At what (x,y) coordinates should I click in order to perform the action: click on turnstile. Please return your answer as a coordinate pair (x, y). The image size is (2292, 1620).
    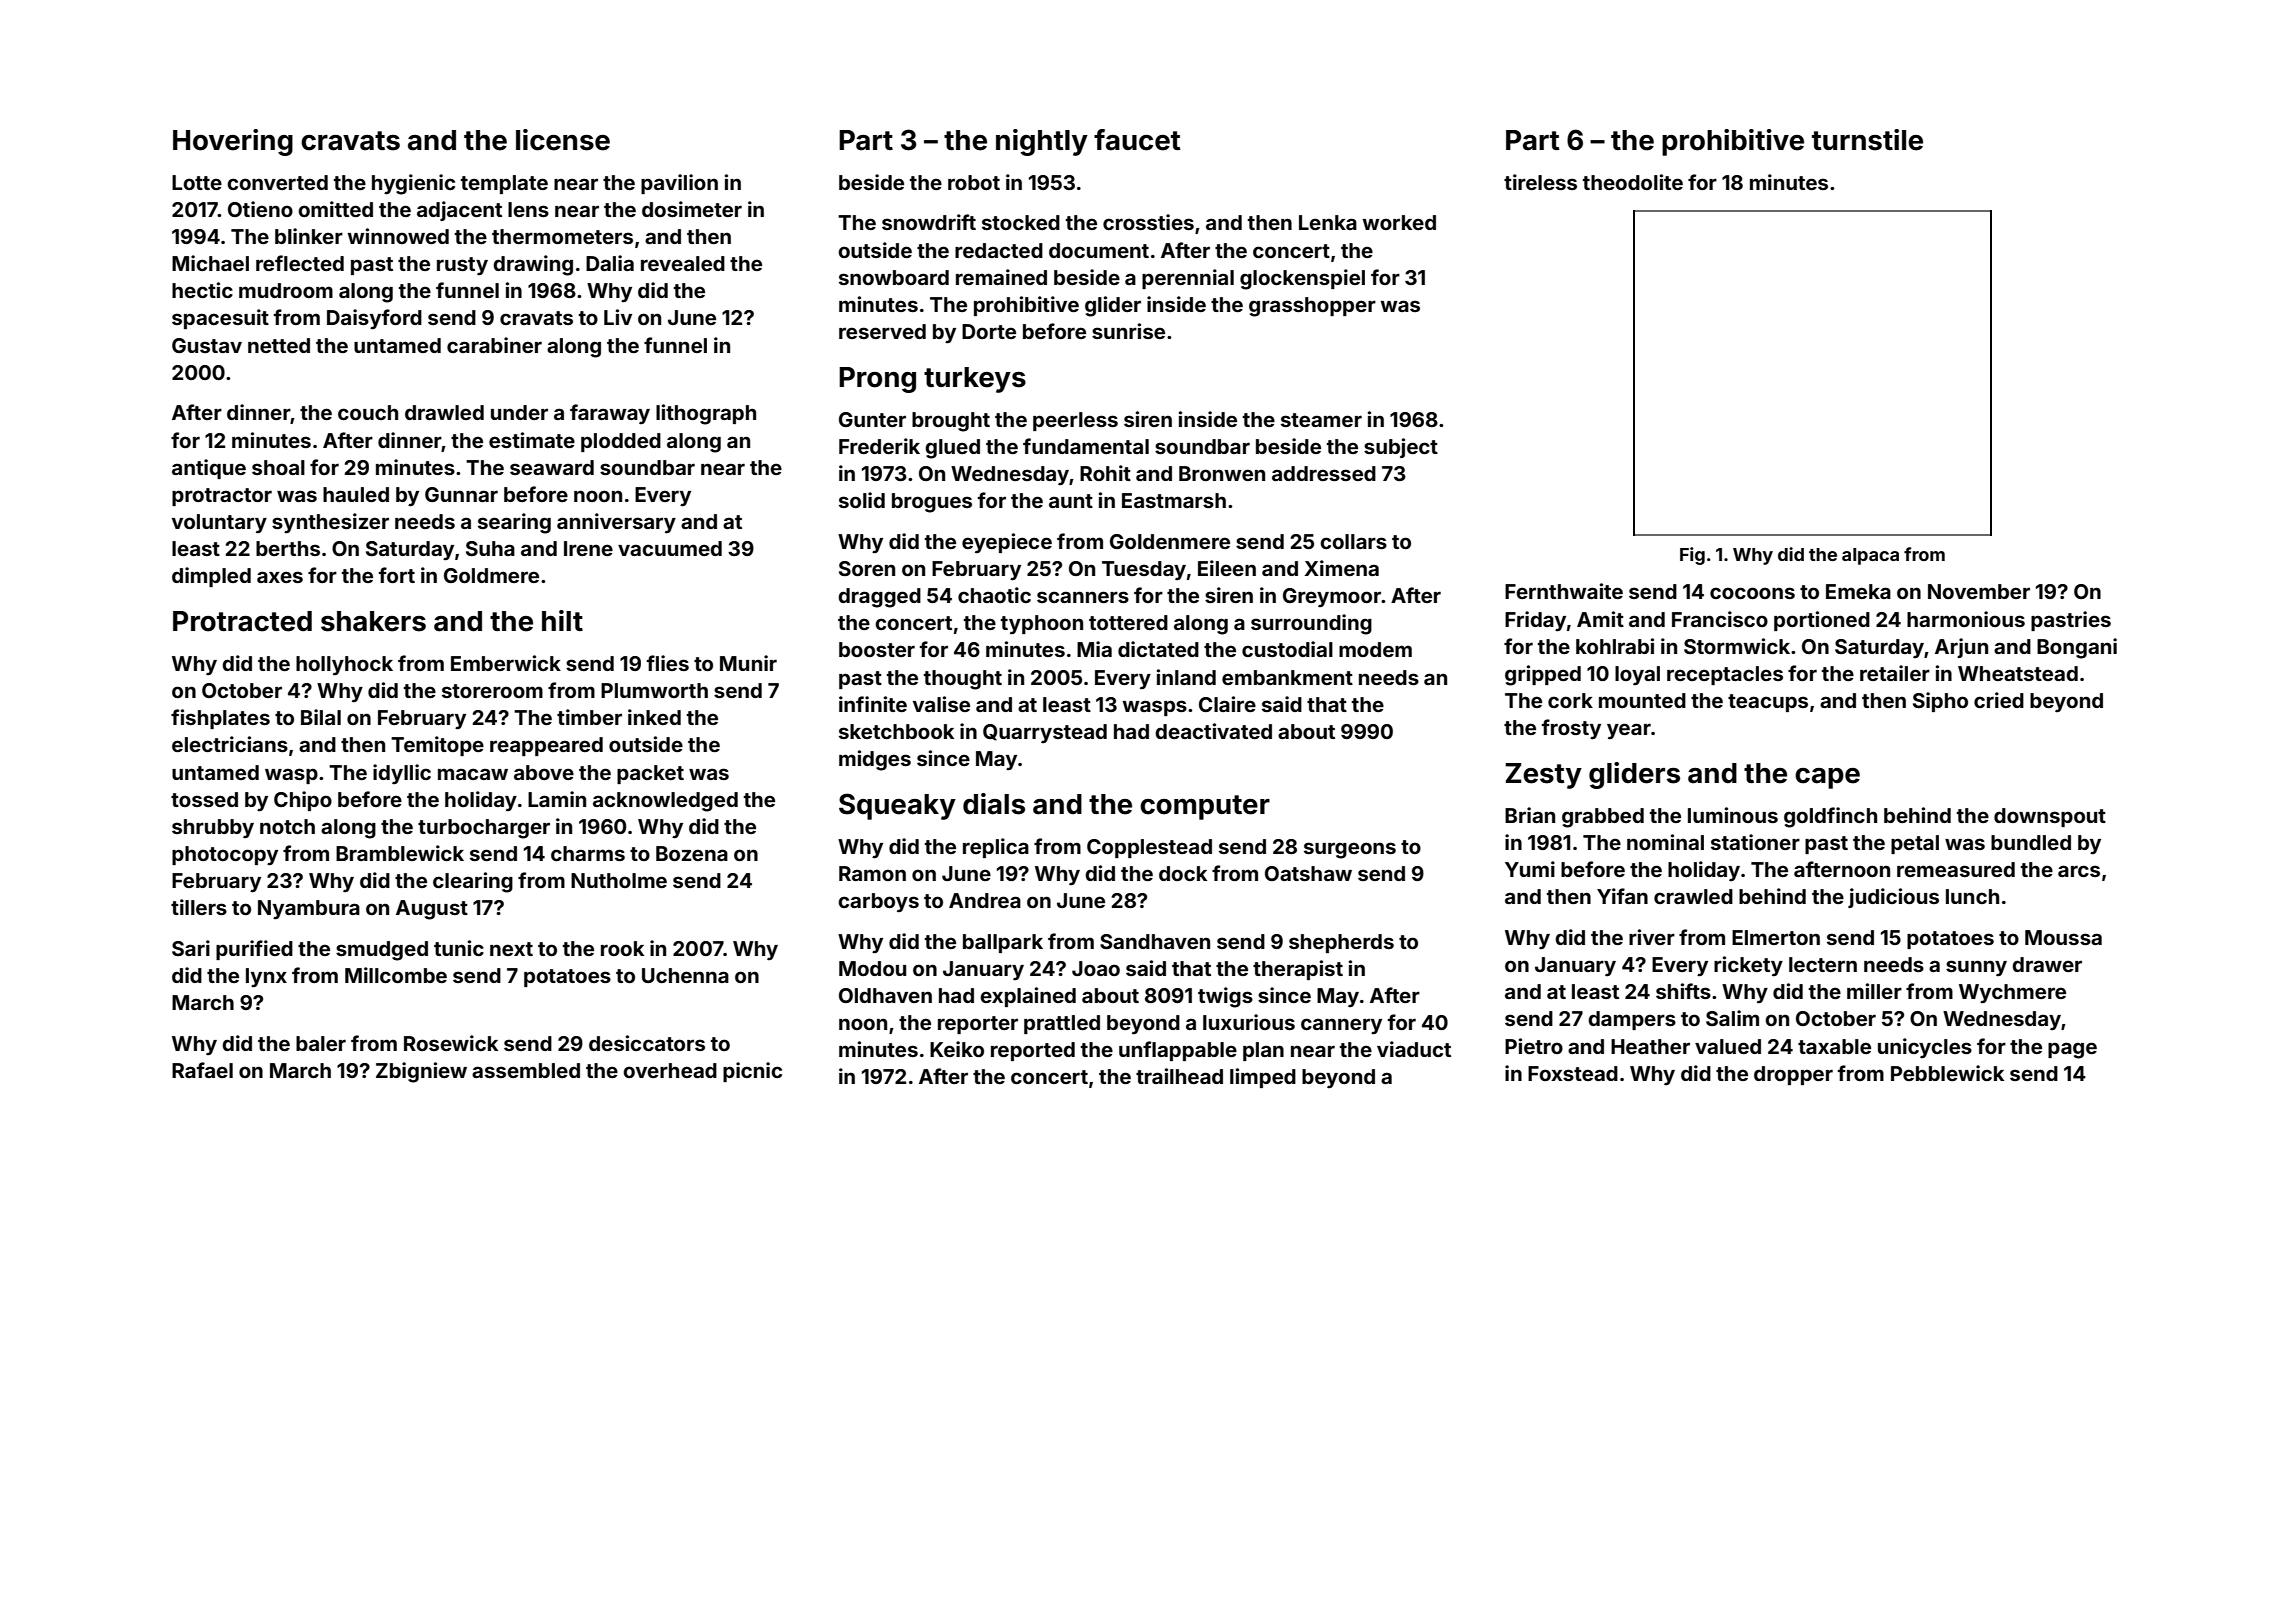
    Looking at the image, I should click on (1867, 140).
